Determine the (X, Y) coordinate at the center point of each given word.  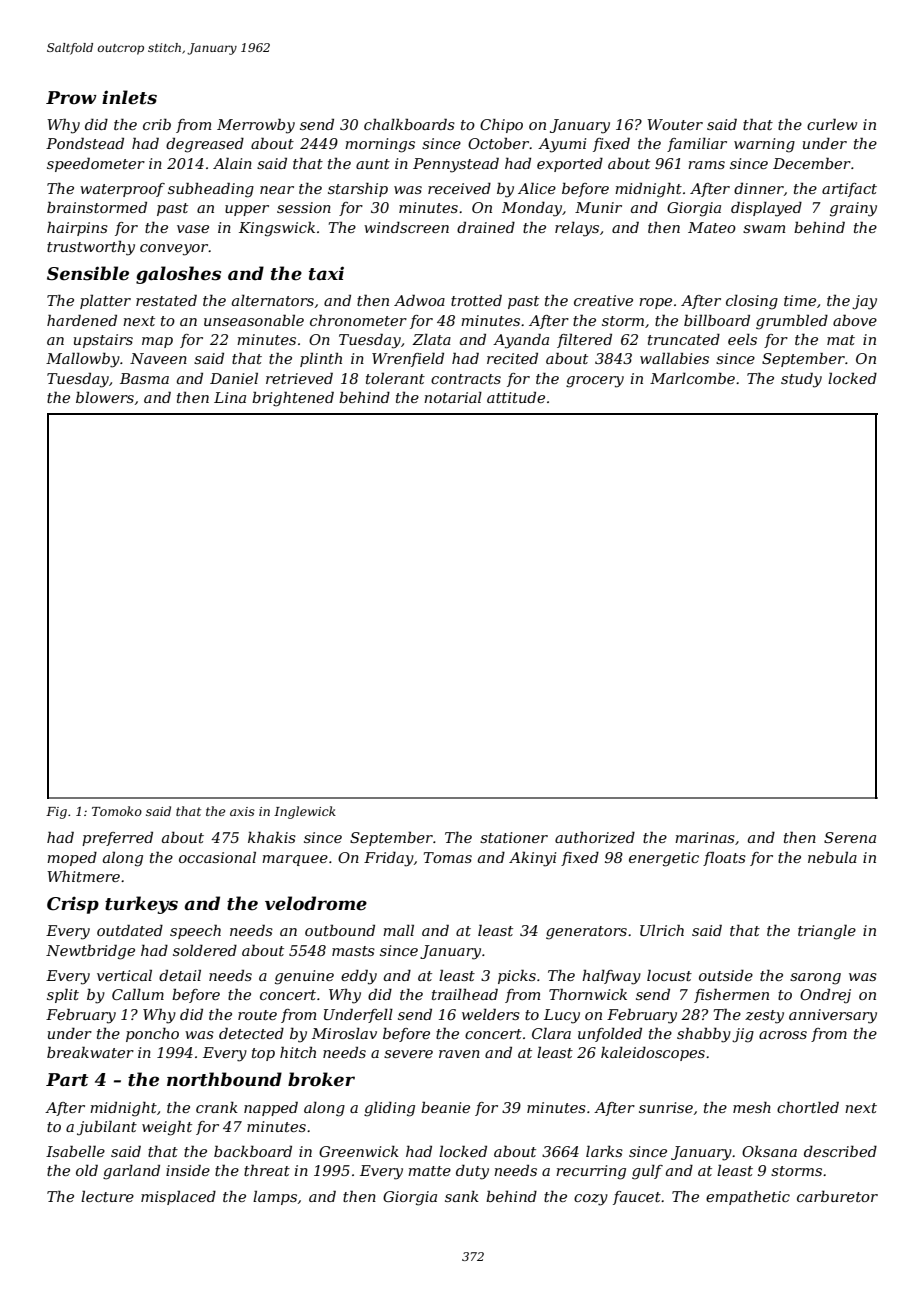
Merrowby (256, 126)
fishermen (731, 995)
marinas (705, 837)
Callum (138, 994)
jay (864, 302)
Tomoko (117, 811)
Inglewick (305, 812)
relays (577, 229)
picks (517, 976)
